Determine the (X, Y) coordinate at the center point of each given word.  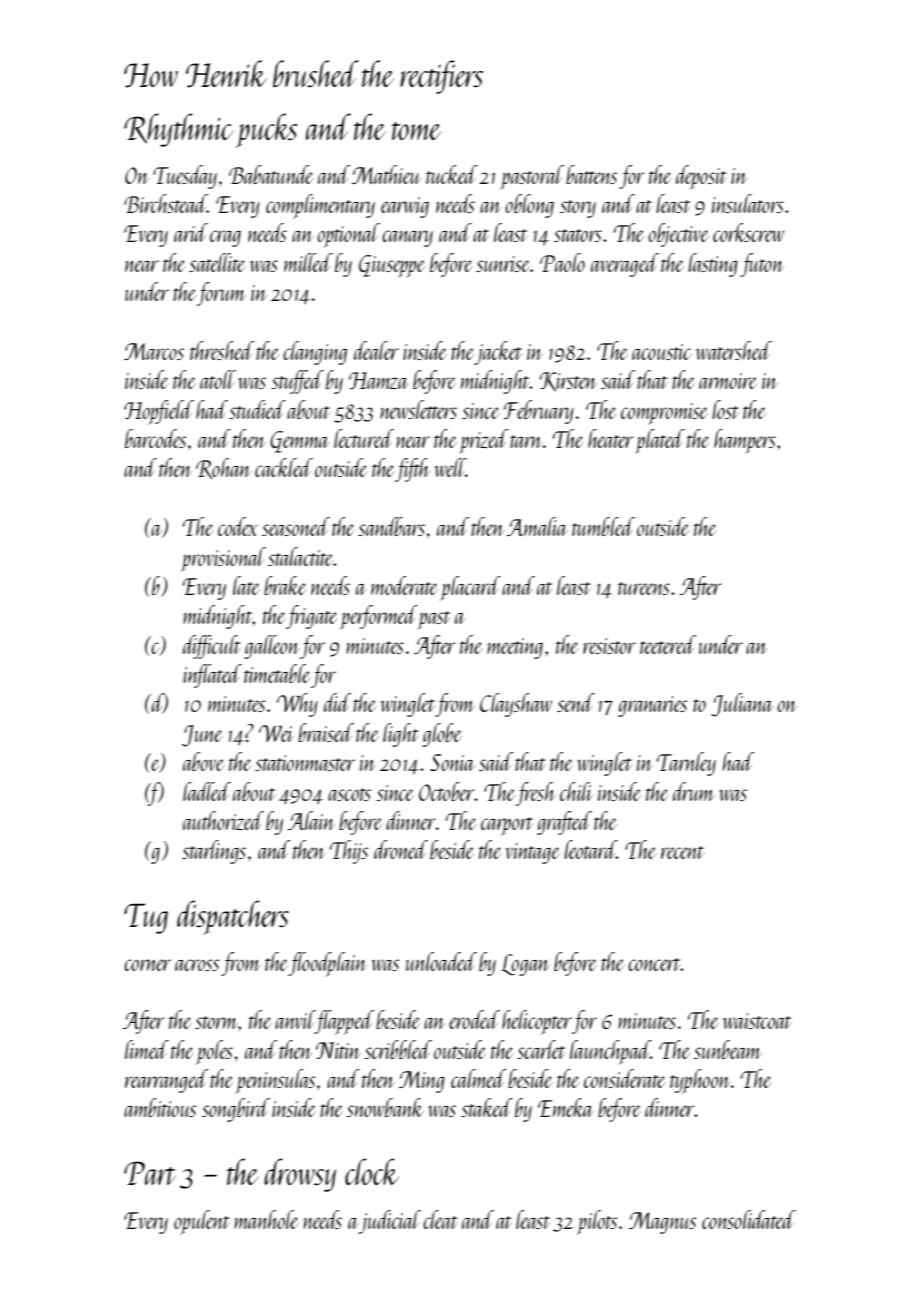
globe (442, 735)
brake (285, 585)
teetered (668, 644)
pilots (597, 1222)
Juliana (742, 705)
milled (308, 262)
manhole (266, 1219)
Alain (311, 820)
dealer (376, 350)
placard (470, 588)
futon (762, 265)
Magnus (663, 1223)
